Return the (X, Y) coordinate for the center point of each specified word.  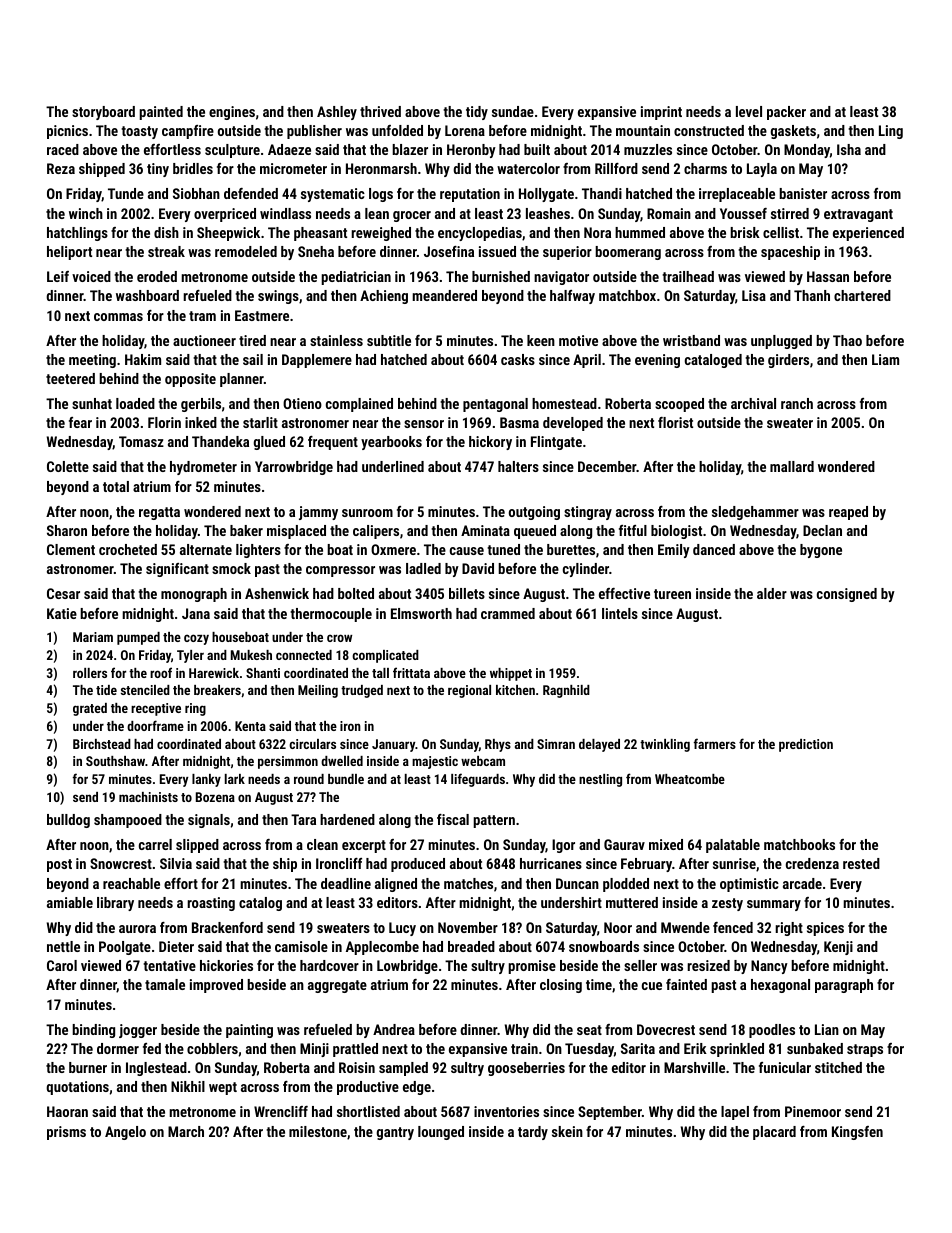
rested (861, 863)
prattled (355, 1050)
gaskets (793, 132)
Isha (849, 149)
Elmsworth (421, 613)
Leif (58, 276)
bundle (346, 779)
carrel (155, 844)
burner (88, 1067)
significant (177, 570)
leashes (548, 213)
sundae (513, 111)
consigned (847, 595)
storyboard (103, 113)
